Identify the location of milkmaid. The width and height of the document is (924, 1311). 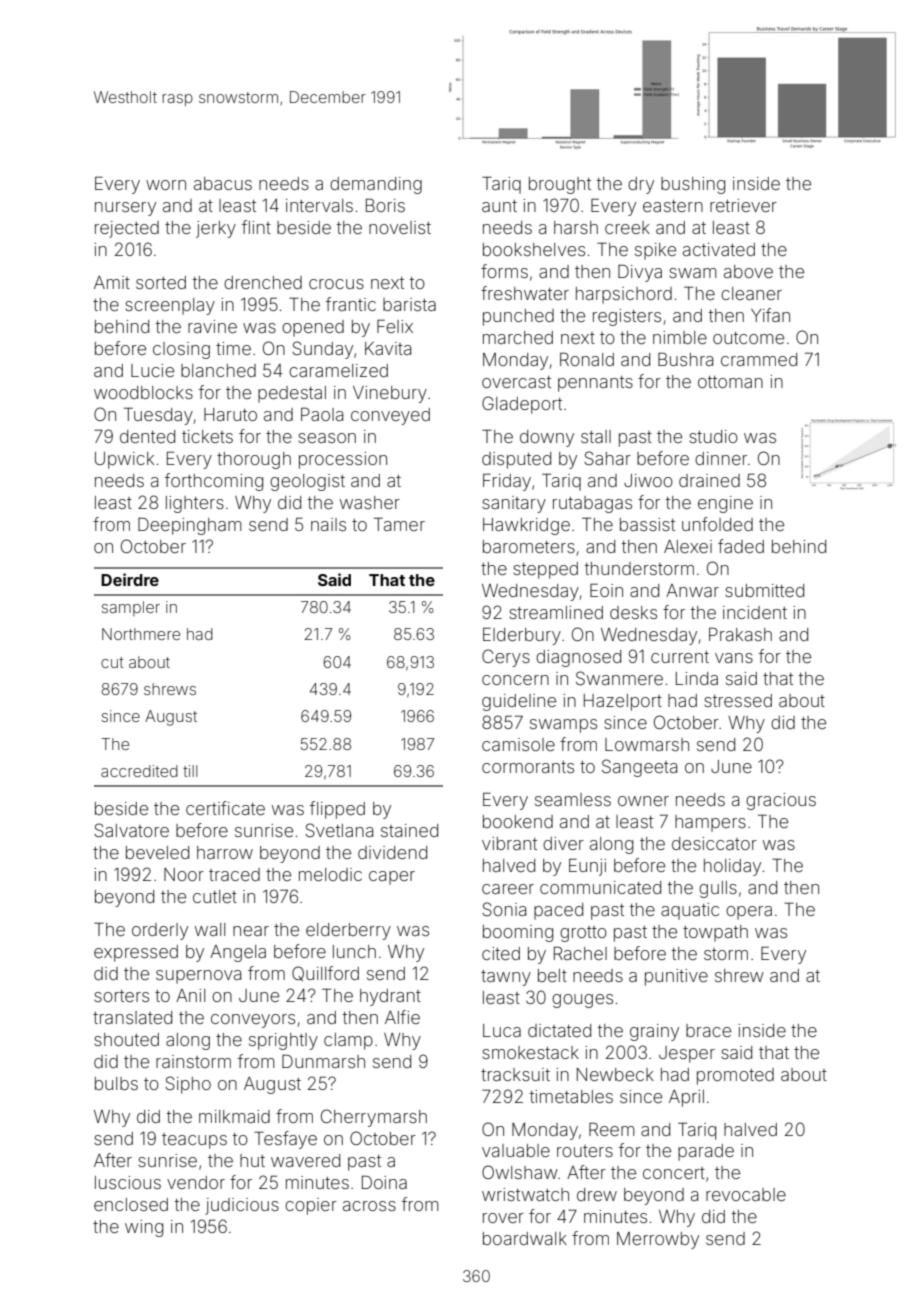
(234, 1116).
